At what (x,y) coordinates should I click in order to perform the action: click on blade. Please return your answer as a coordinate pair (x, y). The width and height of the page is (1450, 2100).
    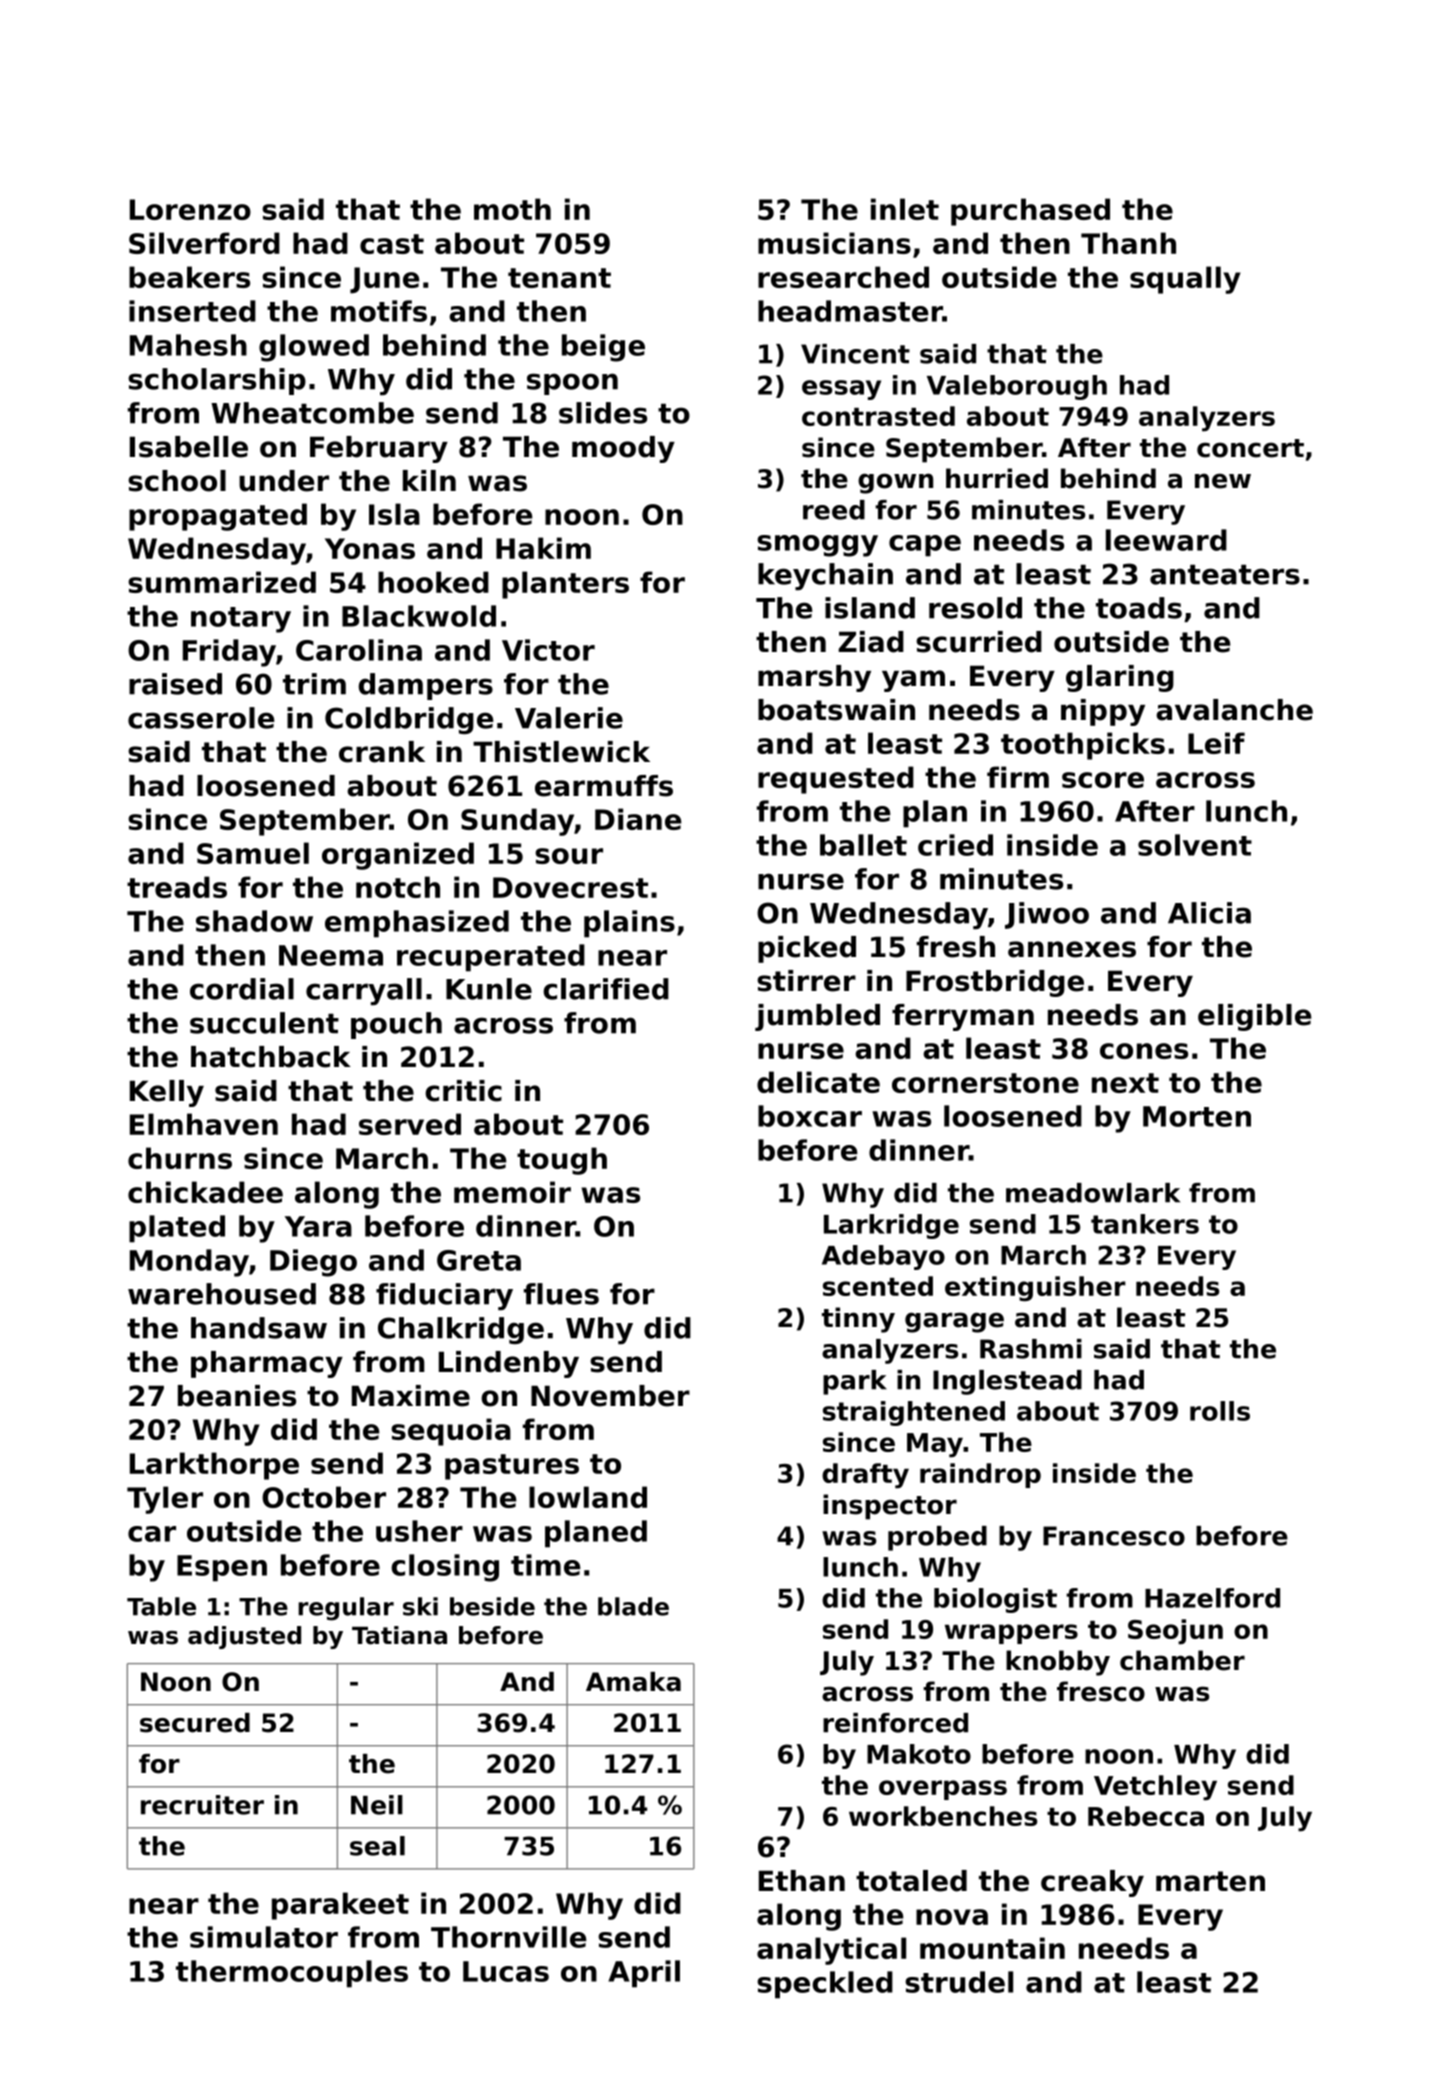
    Looking at the image, I should click on (633, 1606).
